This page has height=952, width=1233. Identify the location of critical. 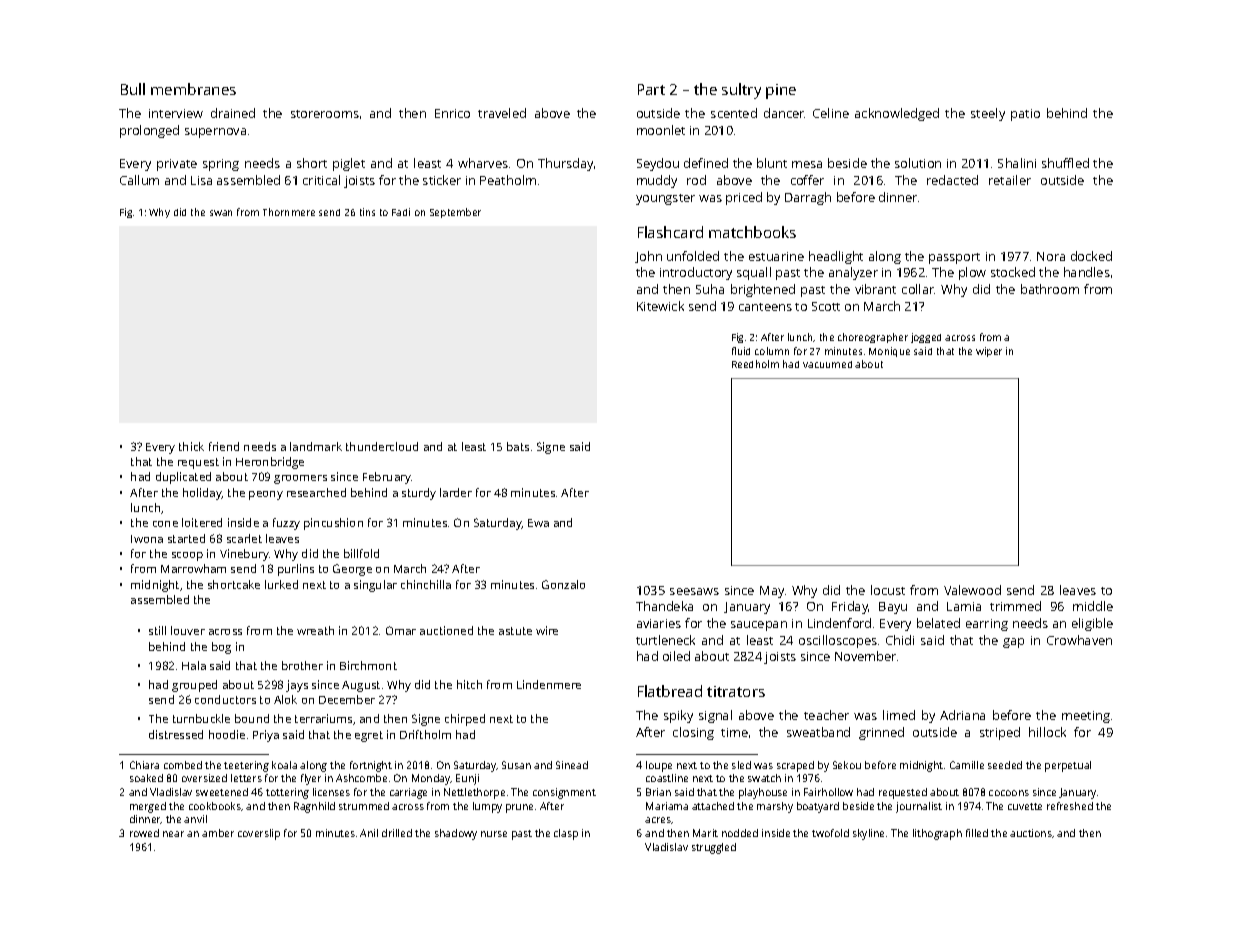
(321, 180).
